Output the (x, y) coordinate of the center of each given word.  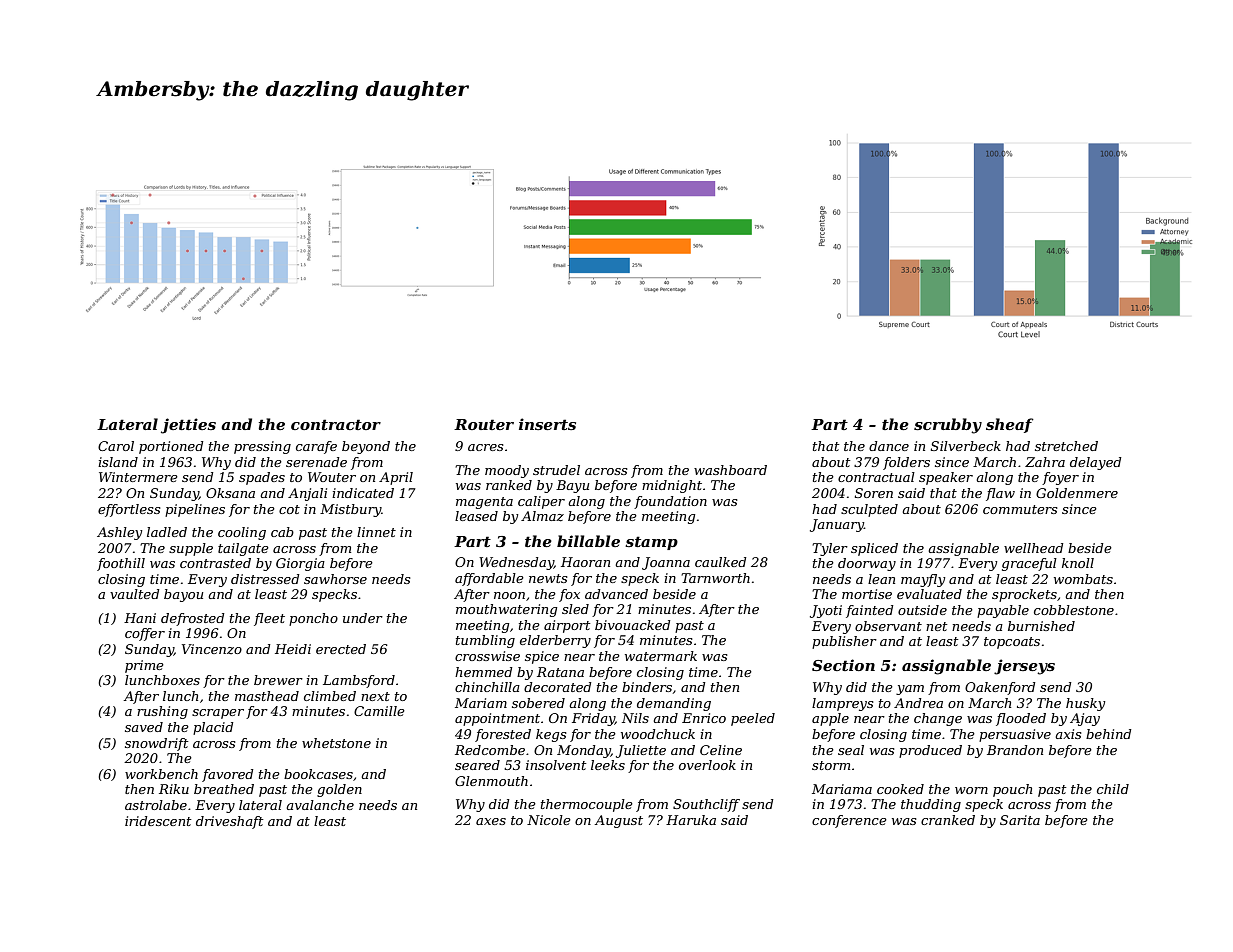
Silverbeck (966, 446)
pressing (262, 447)
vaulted (135, 594)
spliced (874, 549)
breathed (224, 789)
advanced (616, 594)
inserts (547, 424)
